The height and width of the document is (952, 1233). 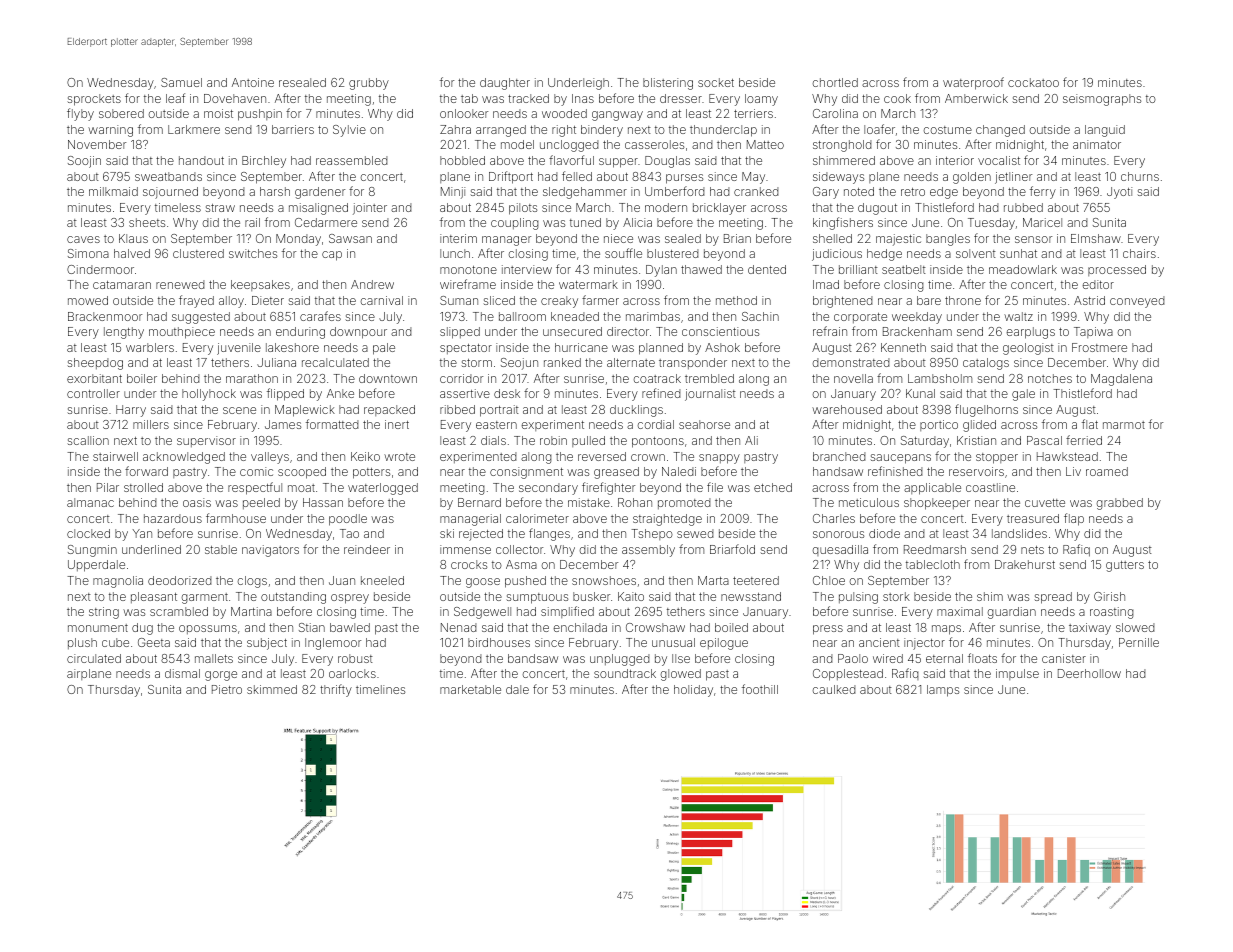 I want to click on changed, so click(x=1000, y=131).
